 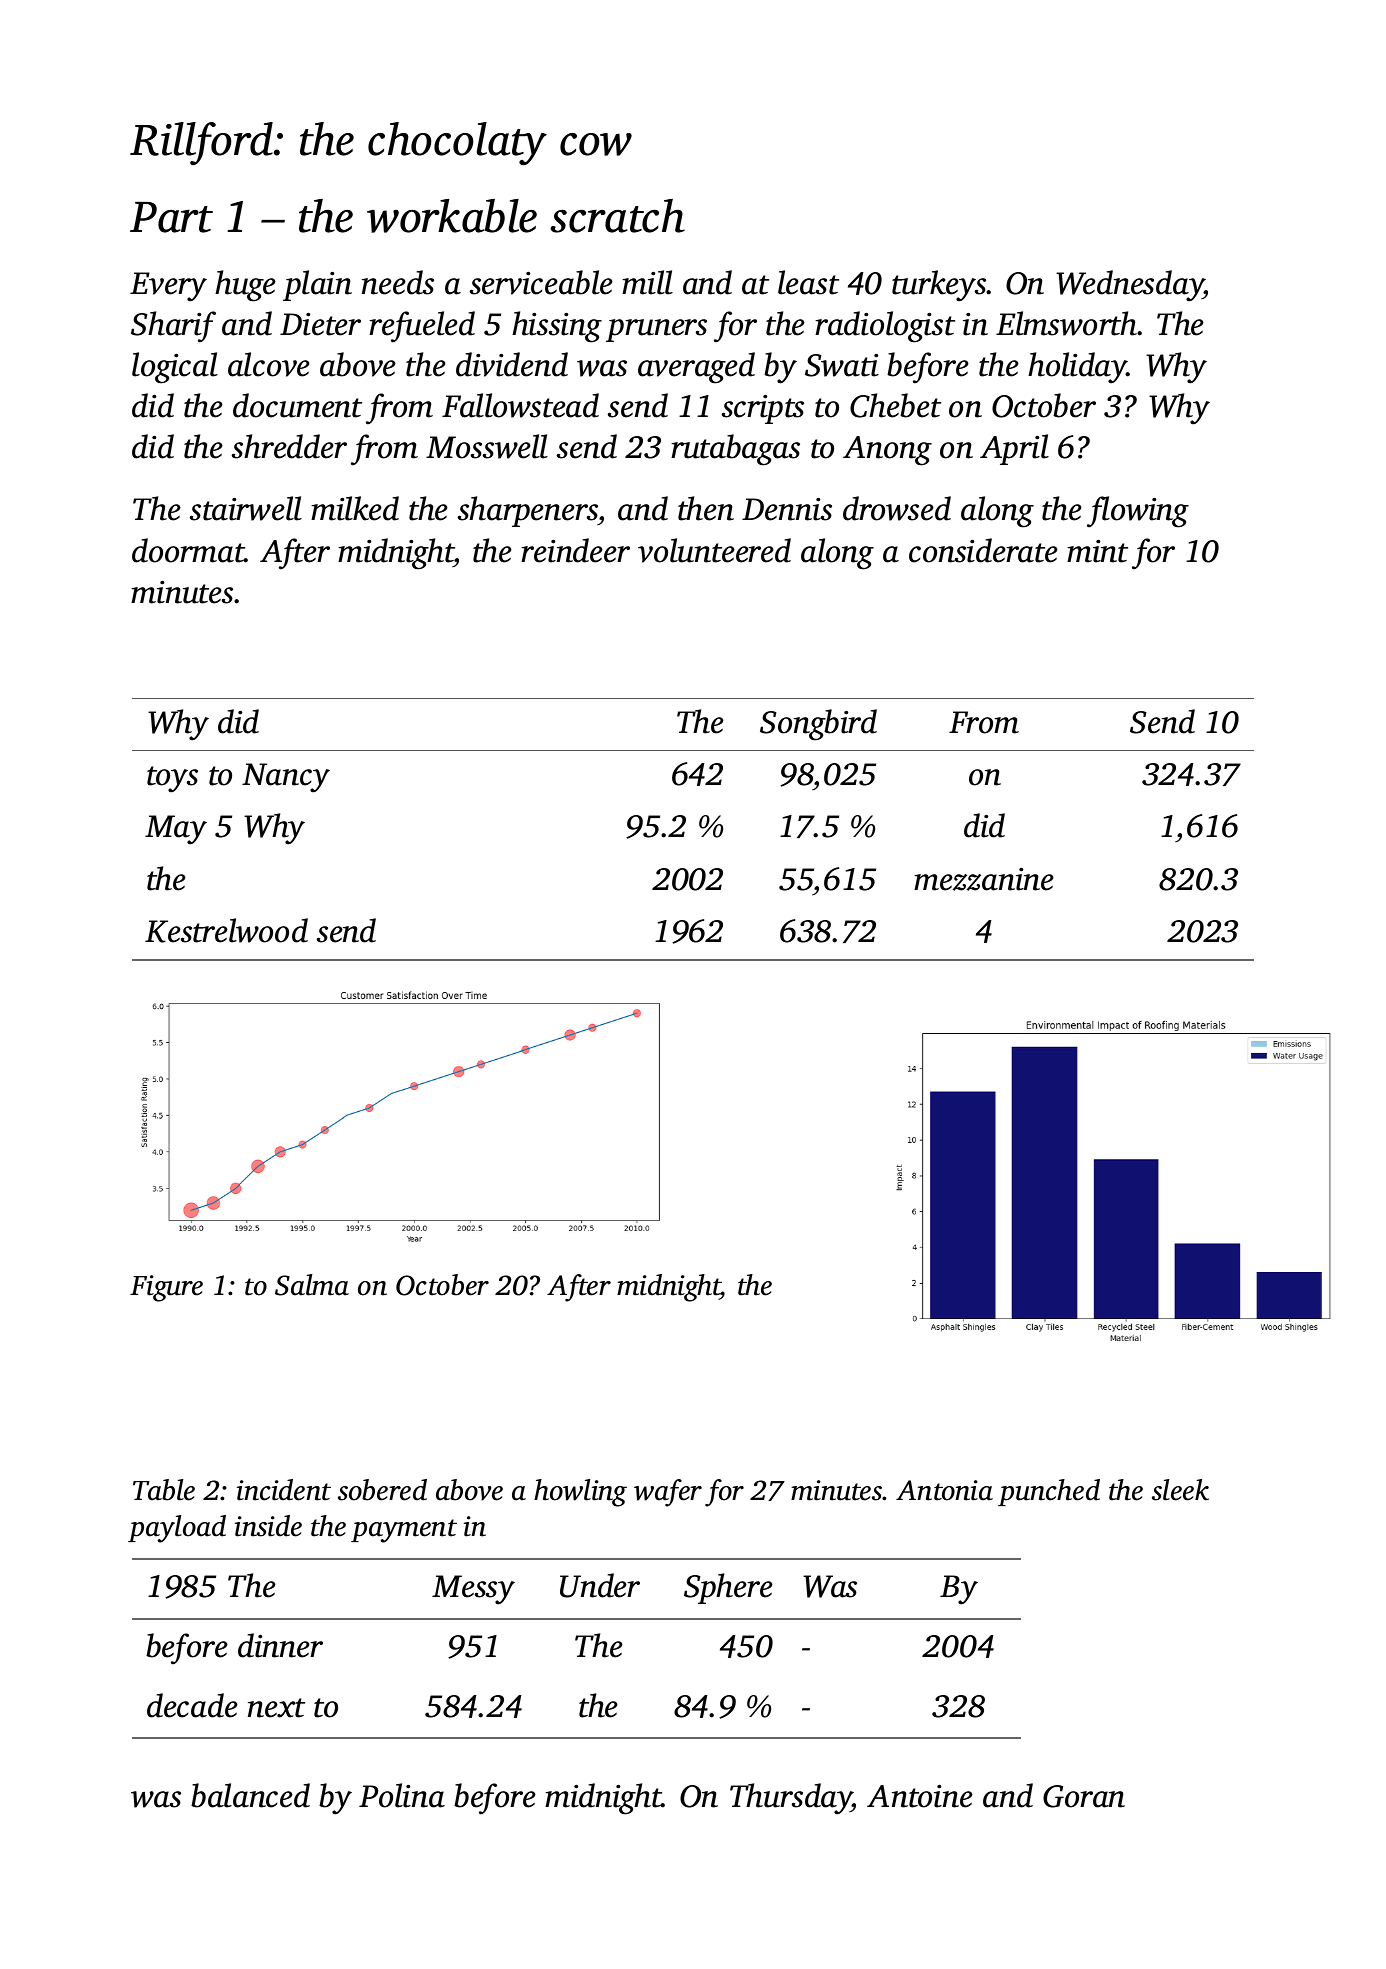 What do you see at coordinates (983, 550) in the document?
I see `considerate` at bounding box center [983, 550].
